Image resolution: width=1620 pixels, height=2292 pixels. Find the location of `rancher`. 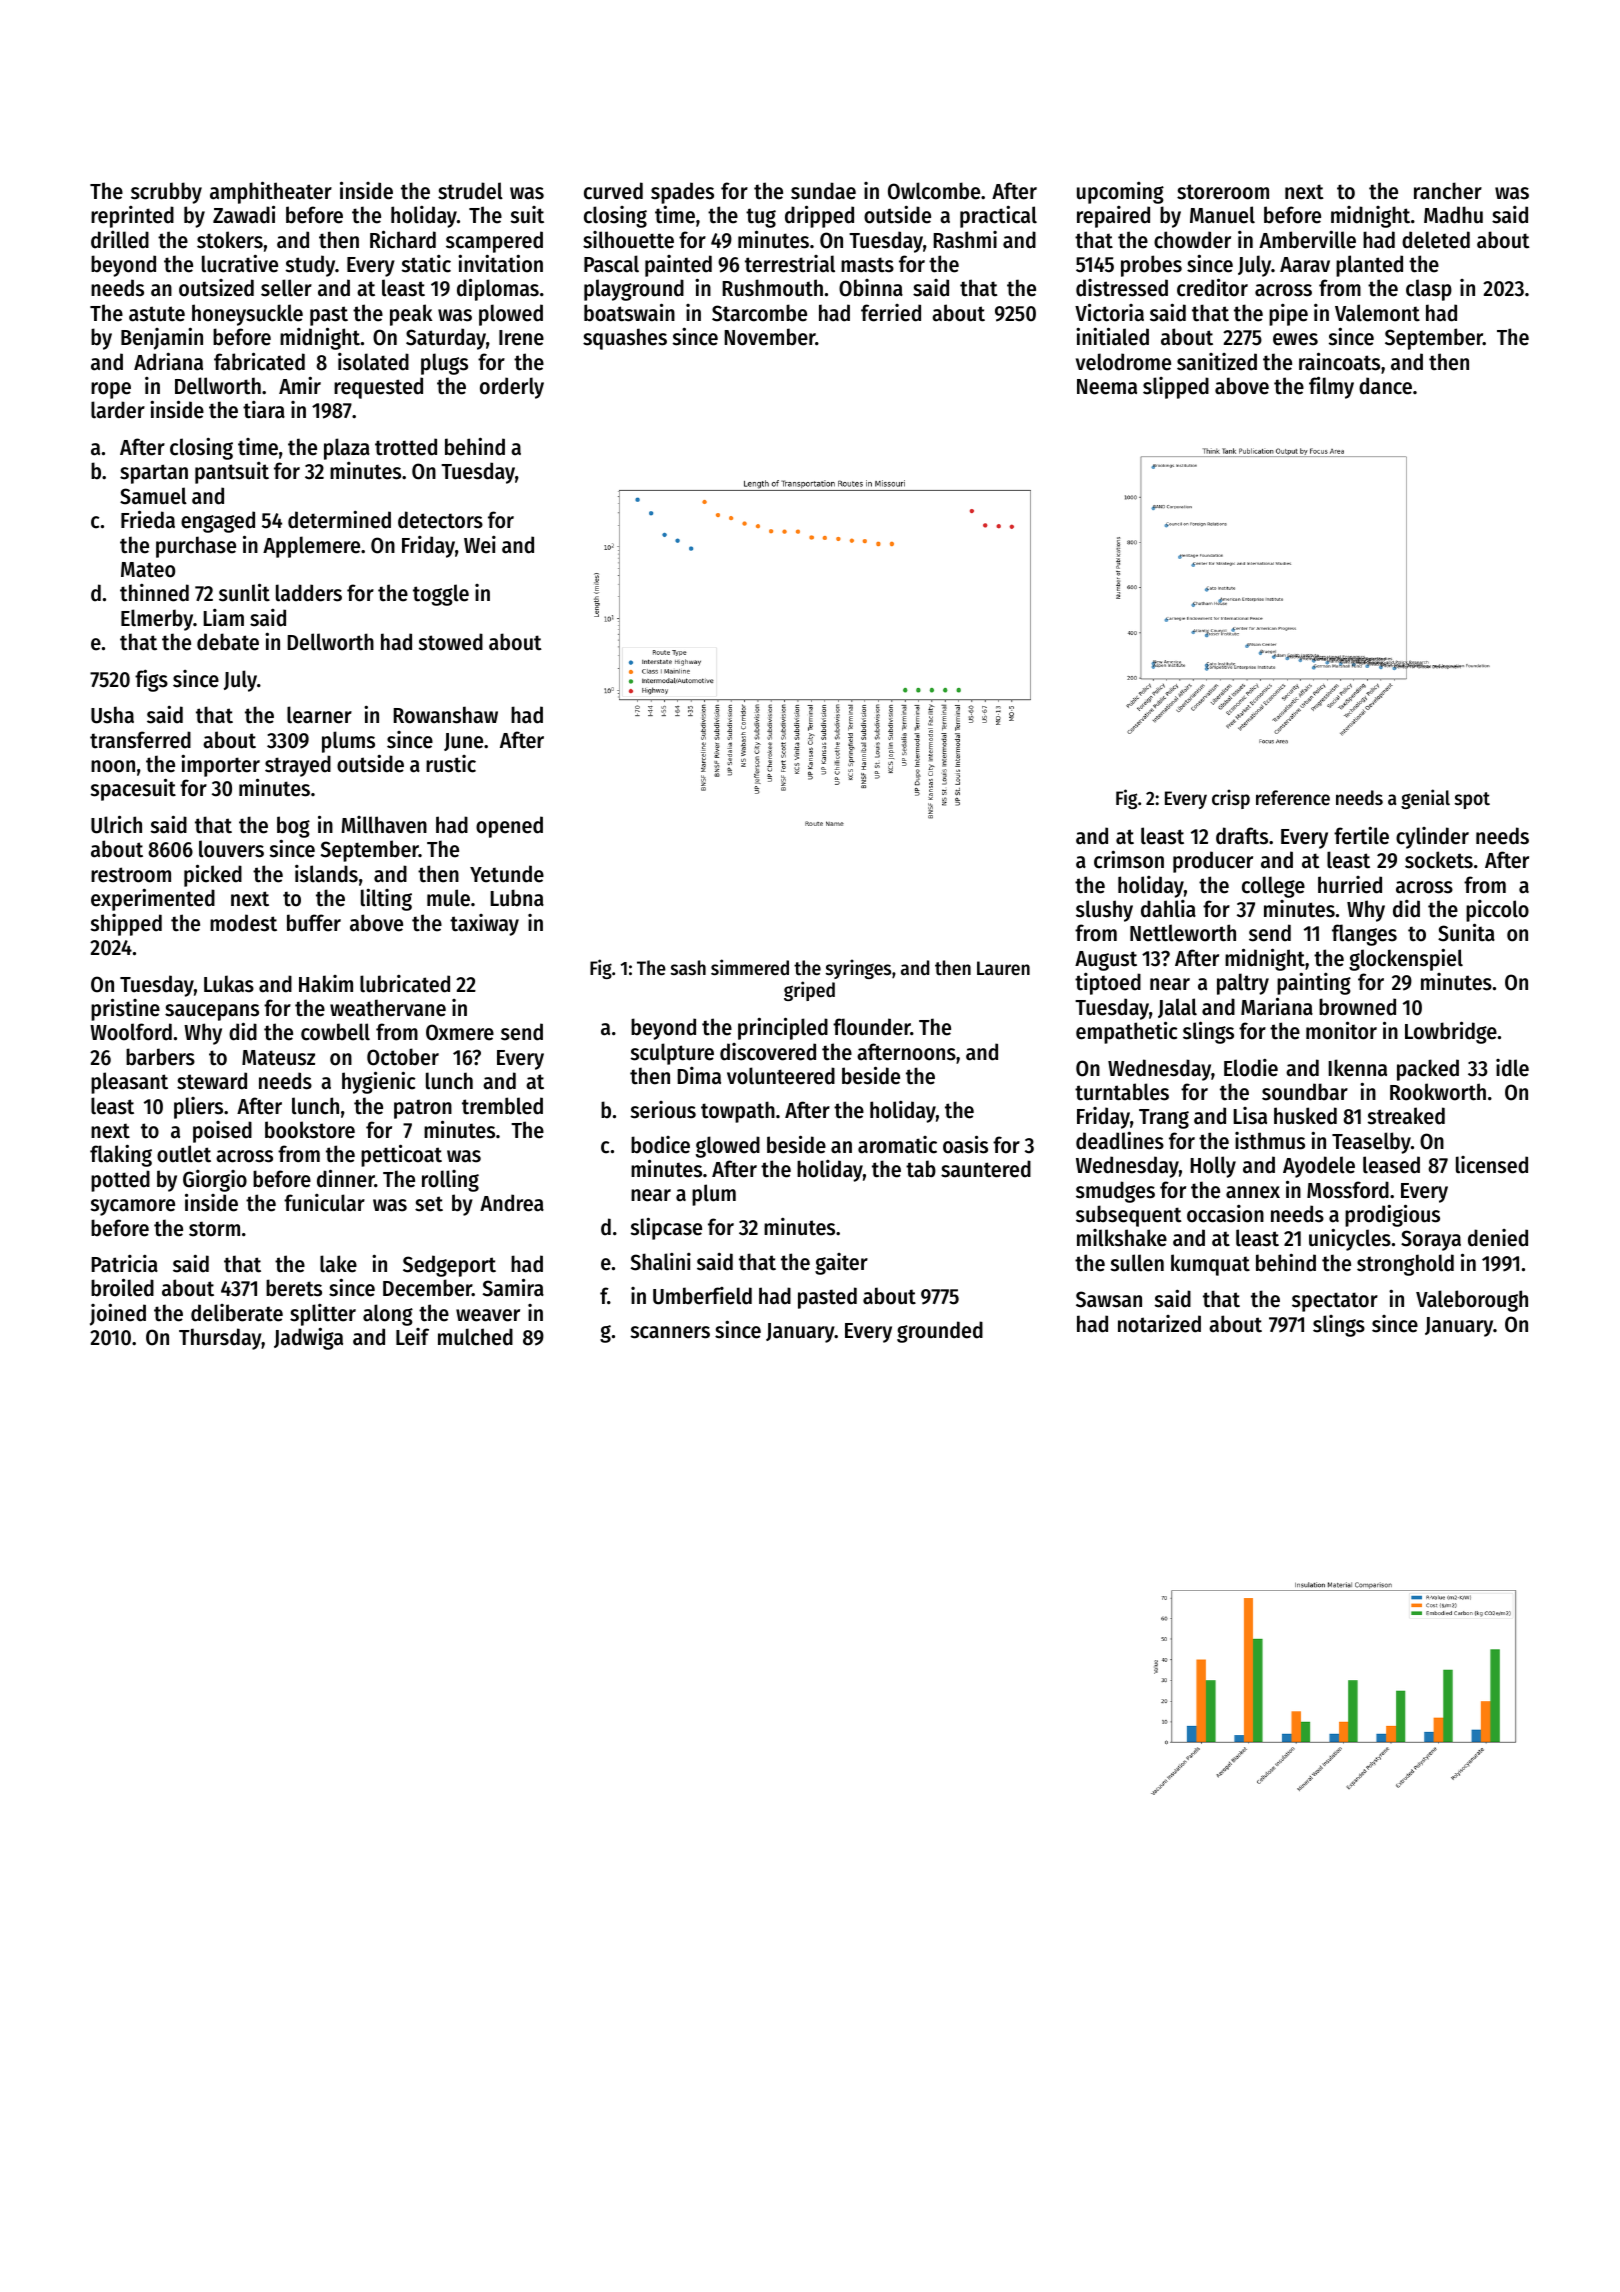

rancher is located at coordinates (1448, 191).
